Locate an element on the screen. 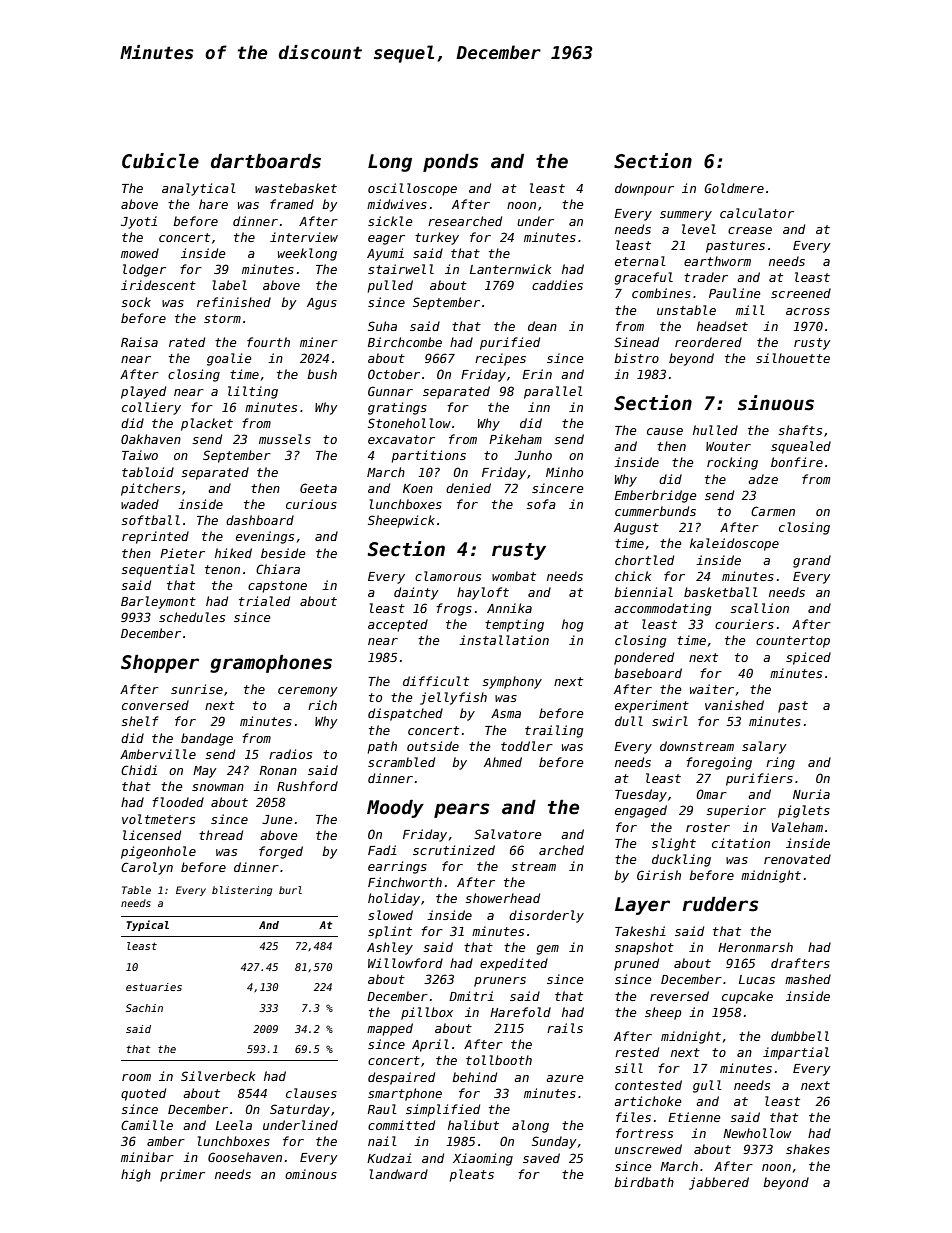  salary is located at coordinates (764, 747).
